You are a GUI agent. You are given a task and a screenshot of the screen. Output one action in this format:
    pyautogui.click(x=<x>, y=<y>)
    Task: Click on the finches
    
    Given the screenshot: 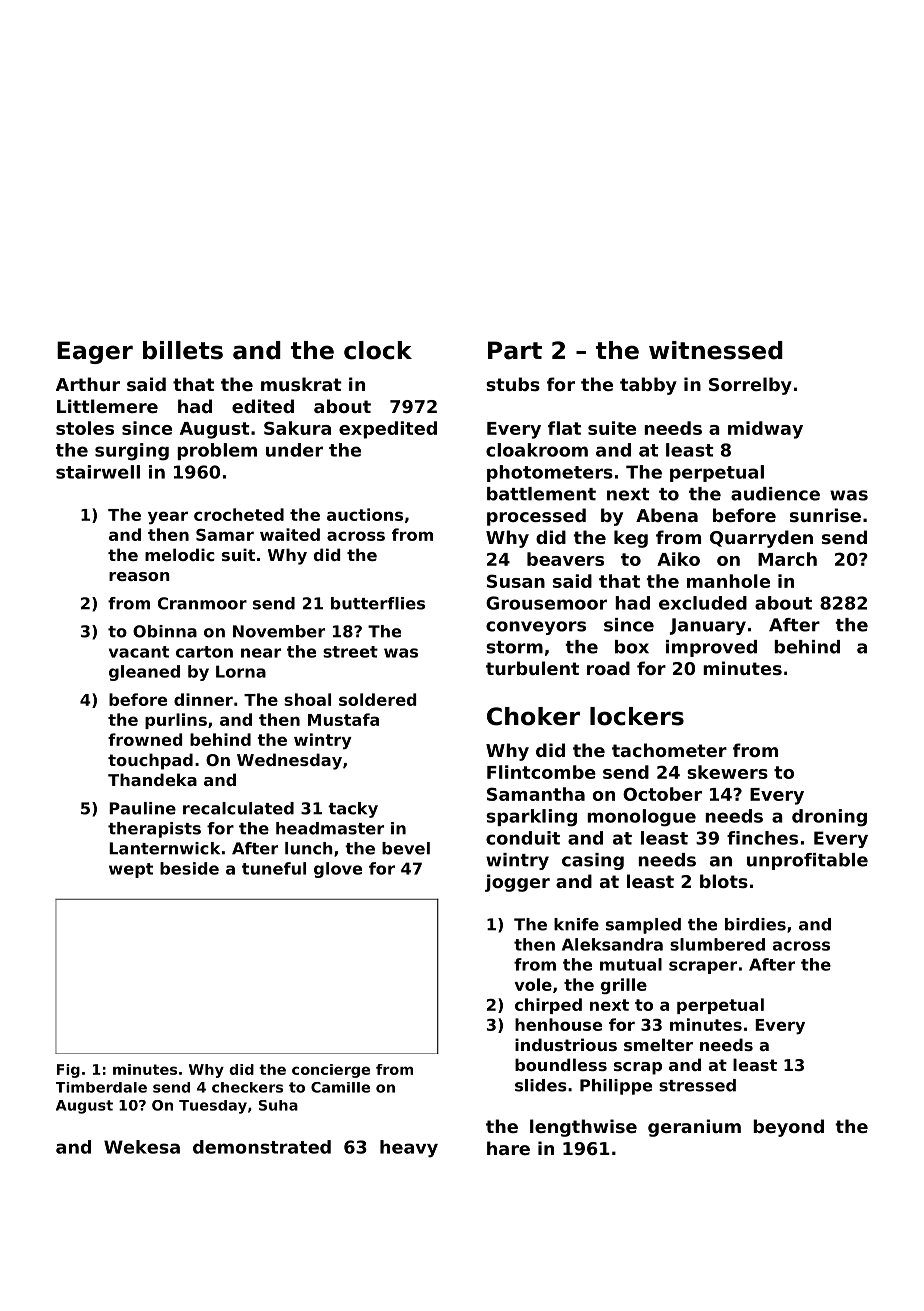 What is the action you would take?
    pyautogui.click(x=762, y=838)
